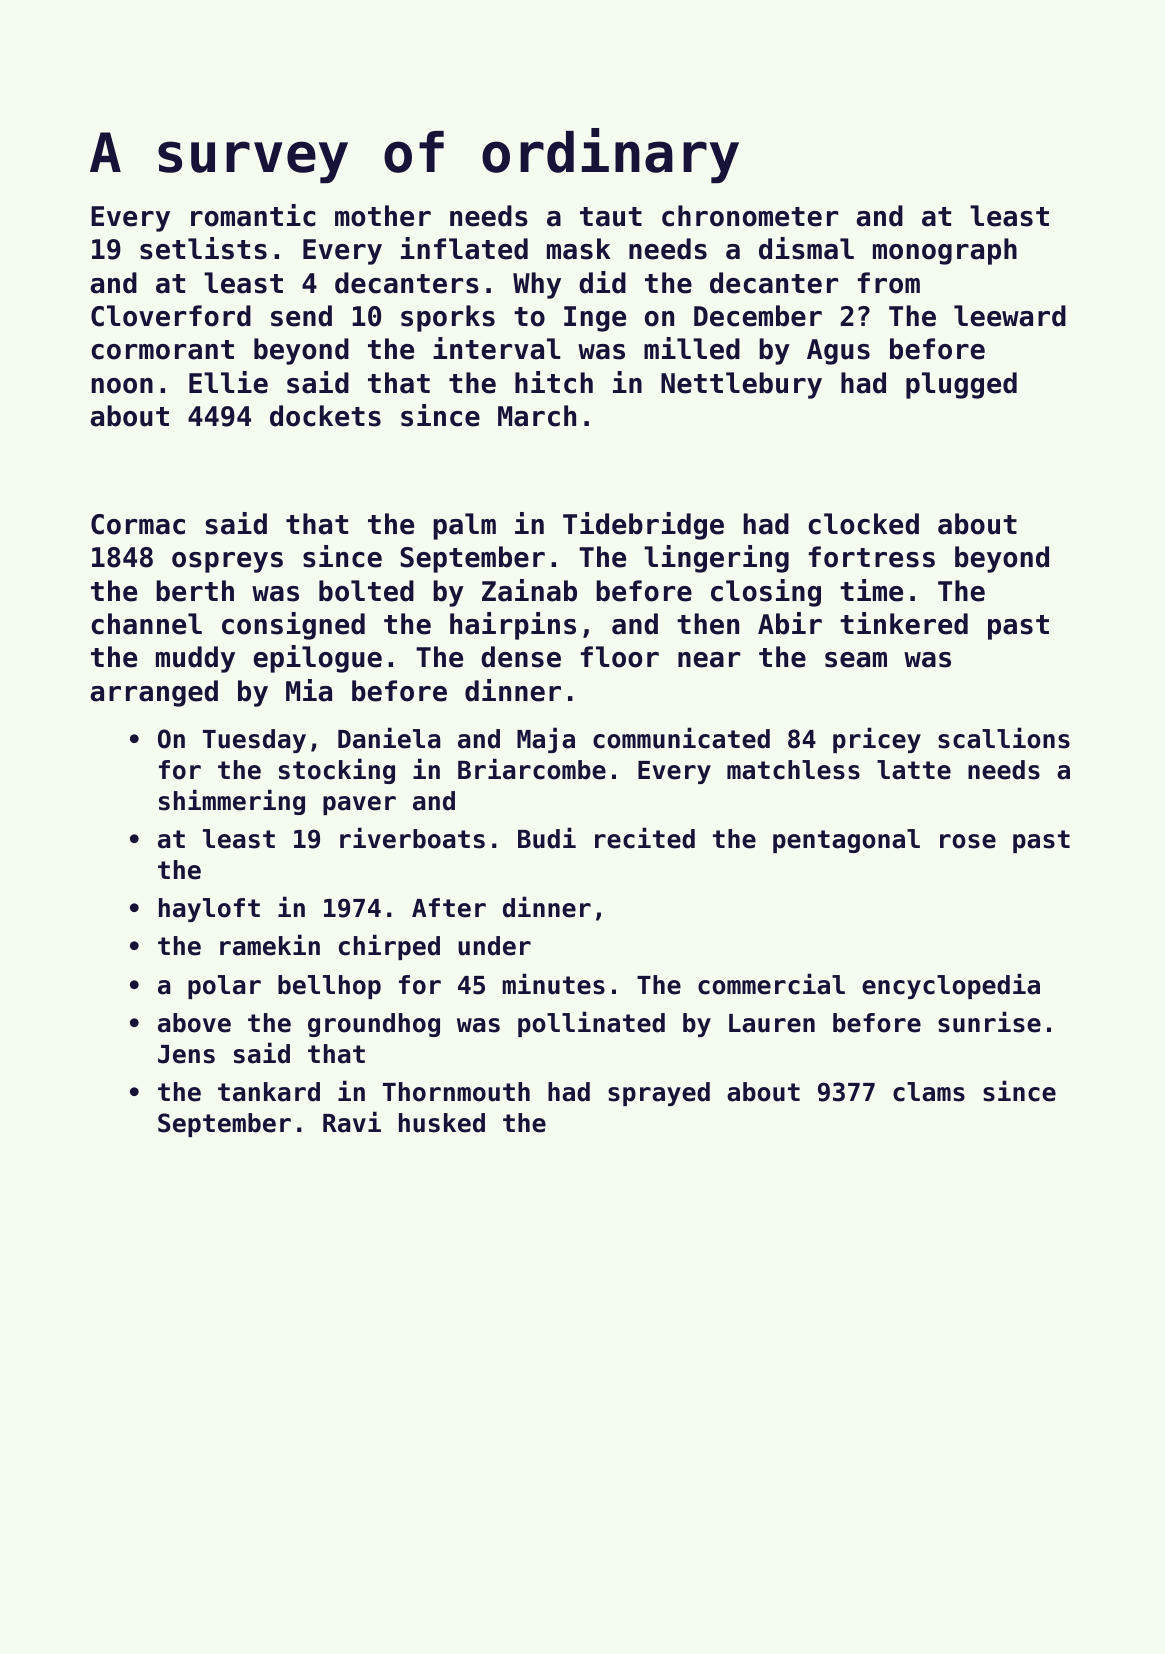  Describe the element at coordinates (146, 624) in the page. I see `channel` at that location.
